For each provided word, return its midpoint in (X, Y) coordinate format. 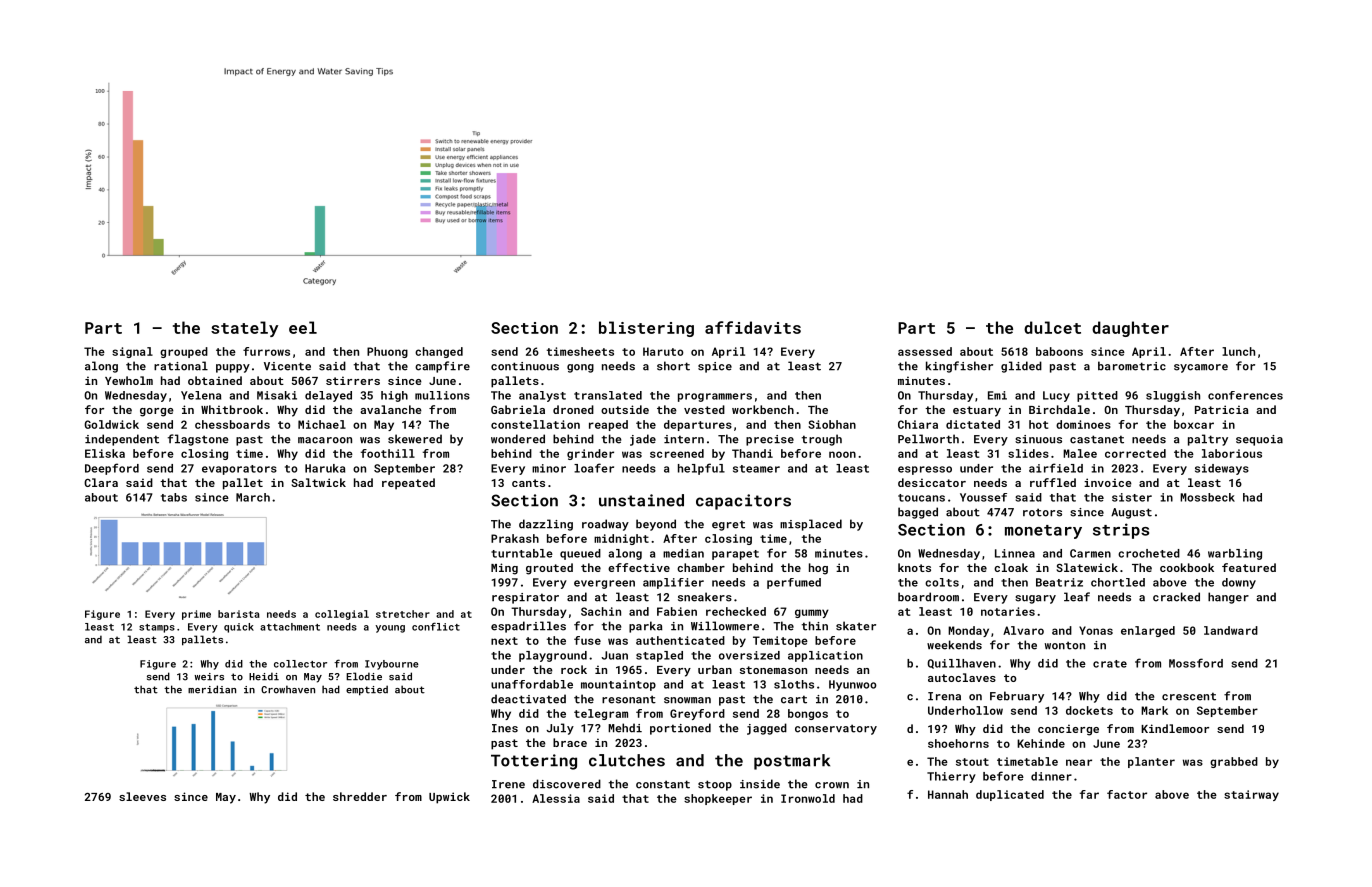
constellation (535, 424)
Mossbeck (1207, 497)
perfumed (794, 583)
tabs (174, 497)
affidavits (753, 327)
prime (196, 615)
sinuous (1038, 439)
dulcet (1052, 327)
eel (303, 327)
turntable (522, 553)
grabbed (1234, 762)
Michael (322, 424)
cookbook (1187, 567)
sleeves (142, 796)
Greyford (697, 714)
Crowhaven (288, 689)
